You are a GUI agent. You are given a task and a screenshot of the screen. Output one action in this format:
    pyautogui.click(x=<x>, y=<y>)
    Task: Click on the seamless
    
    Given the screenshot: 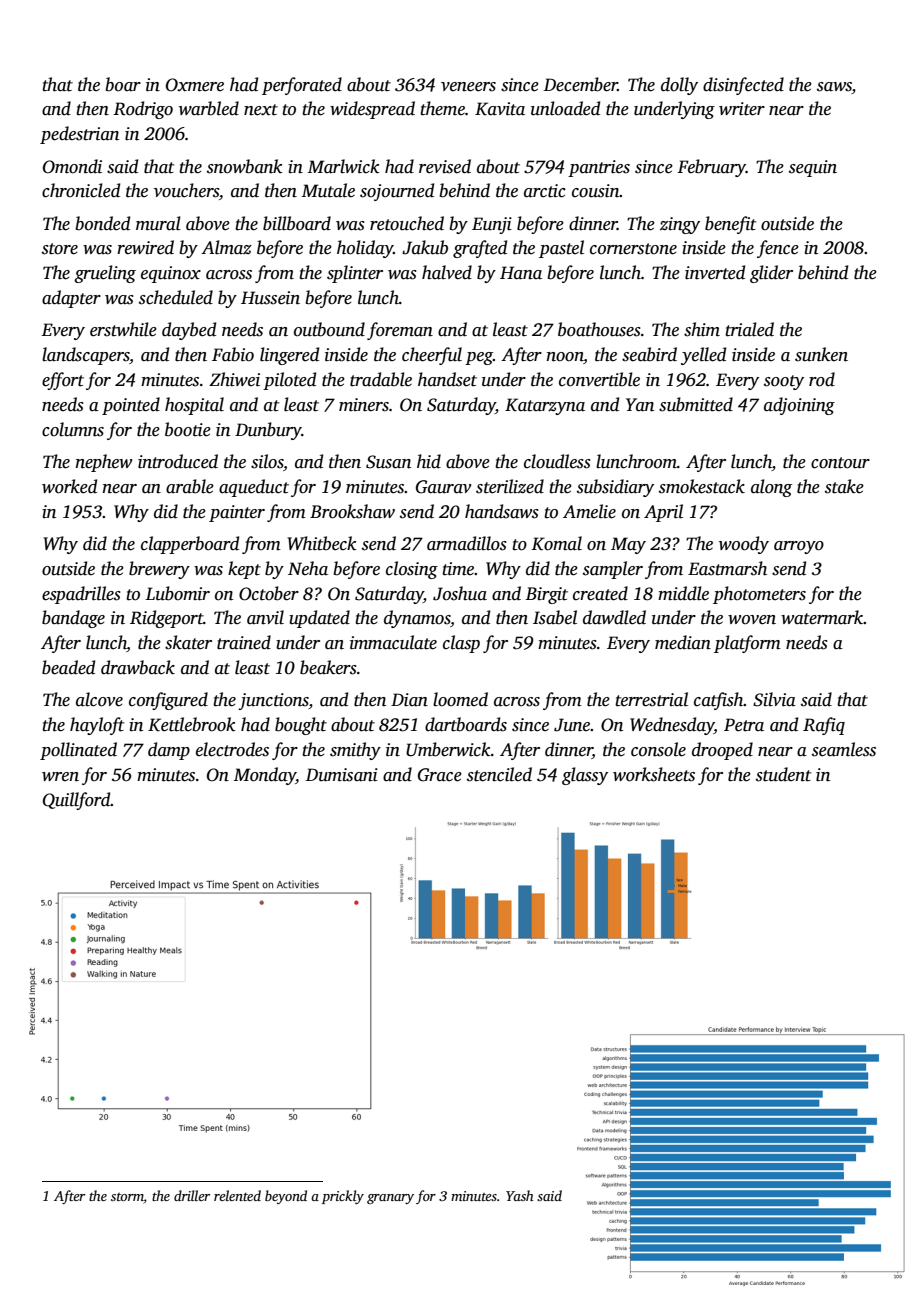 What is the action you would take?
    pyautogui.click(x=844, y=749)
